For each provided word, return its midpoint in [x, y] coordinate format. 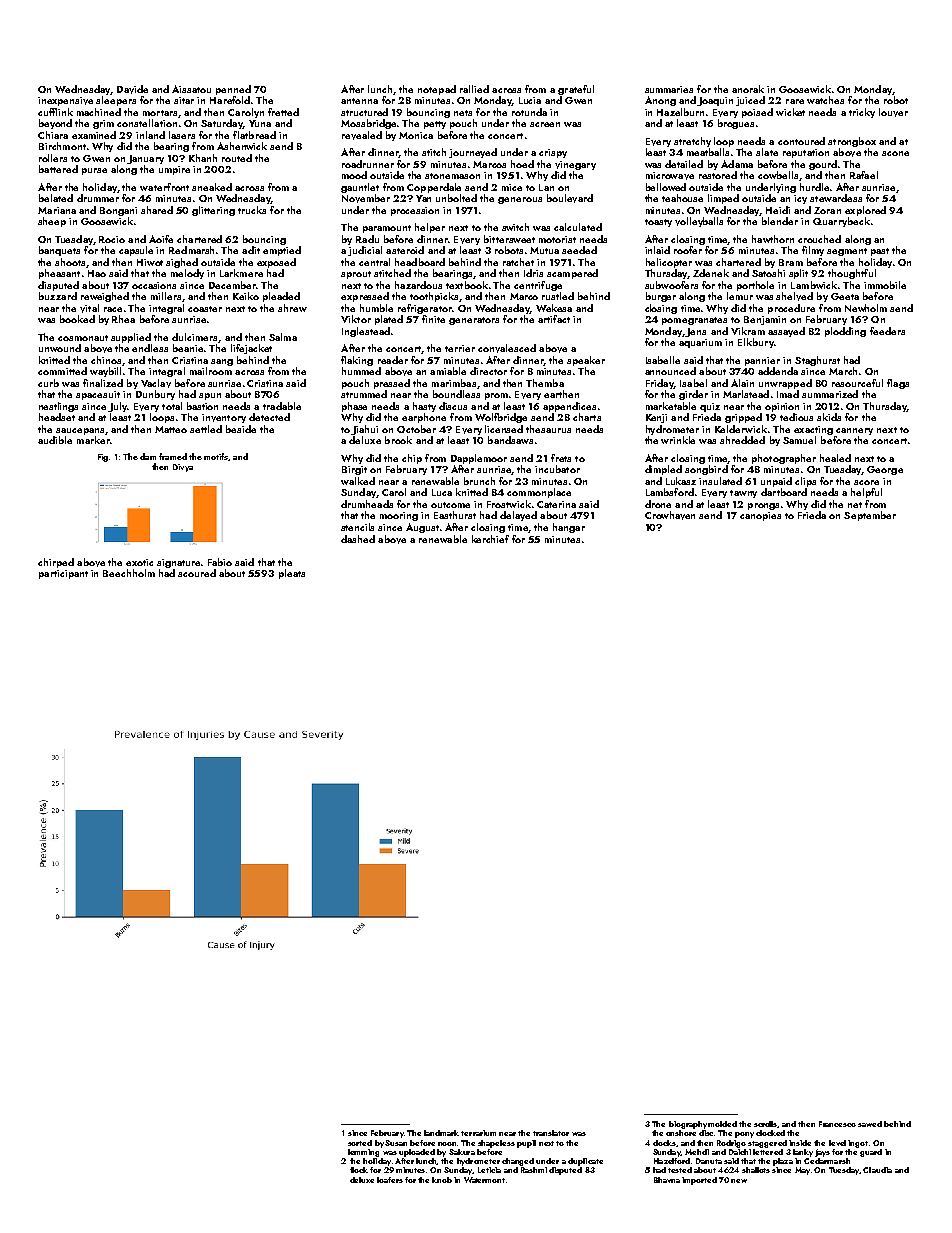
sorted [360, 1143]
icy [800, 199]
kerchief [490, 539]
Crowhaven [670, 515]
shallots [756, 1170]
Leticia [489, 1170]
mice [512, 187]
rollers [53, 158]
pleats [292, 574]
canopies [760, 516]
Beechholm [129, 573]
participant [63, 574]
